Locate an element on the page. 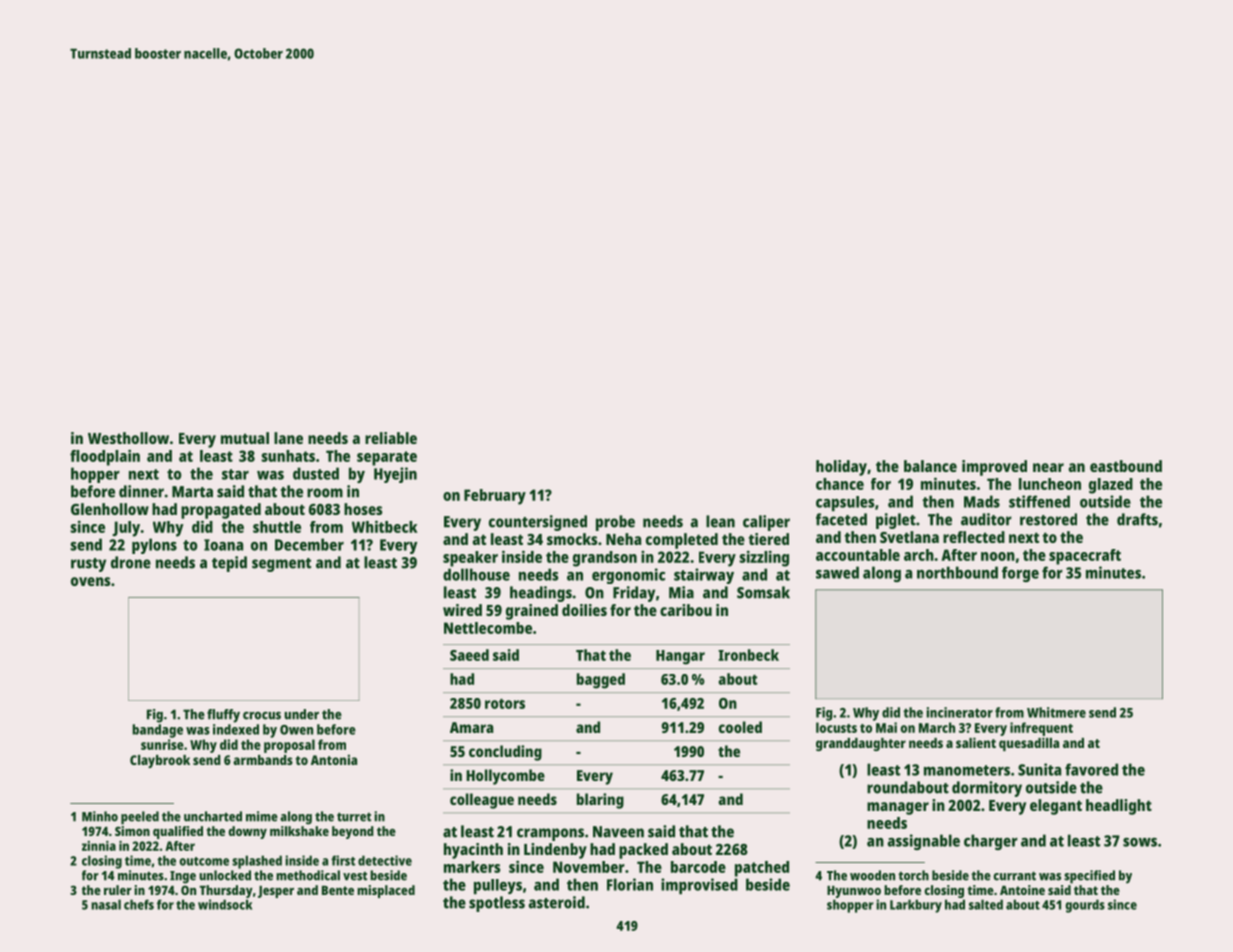 The height and width of the page is (952, 1233). manometers is located at coordinates (967, 770).
